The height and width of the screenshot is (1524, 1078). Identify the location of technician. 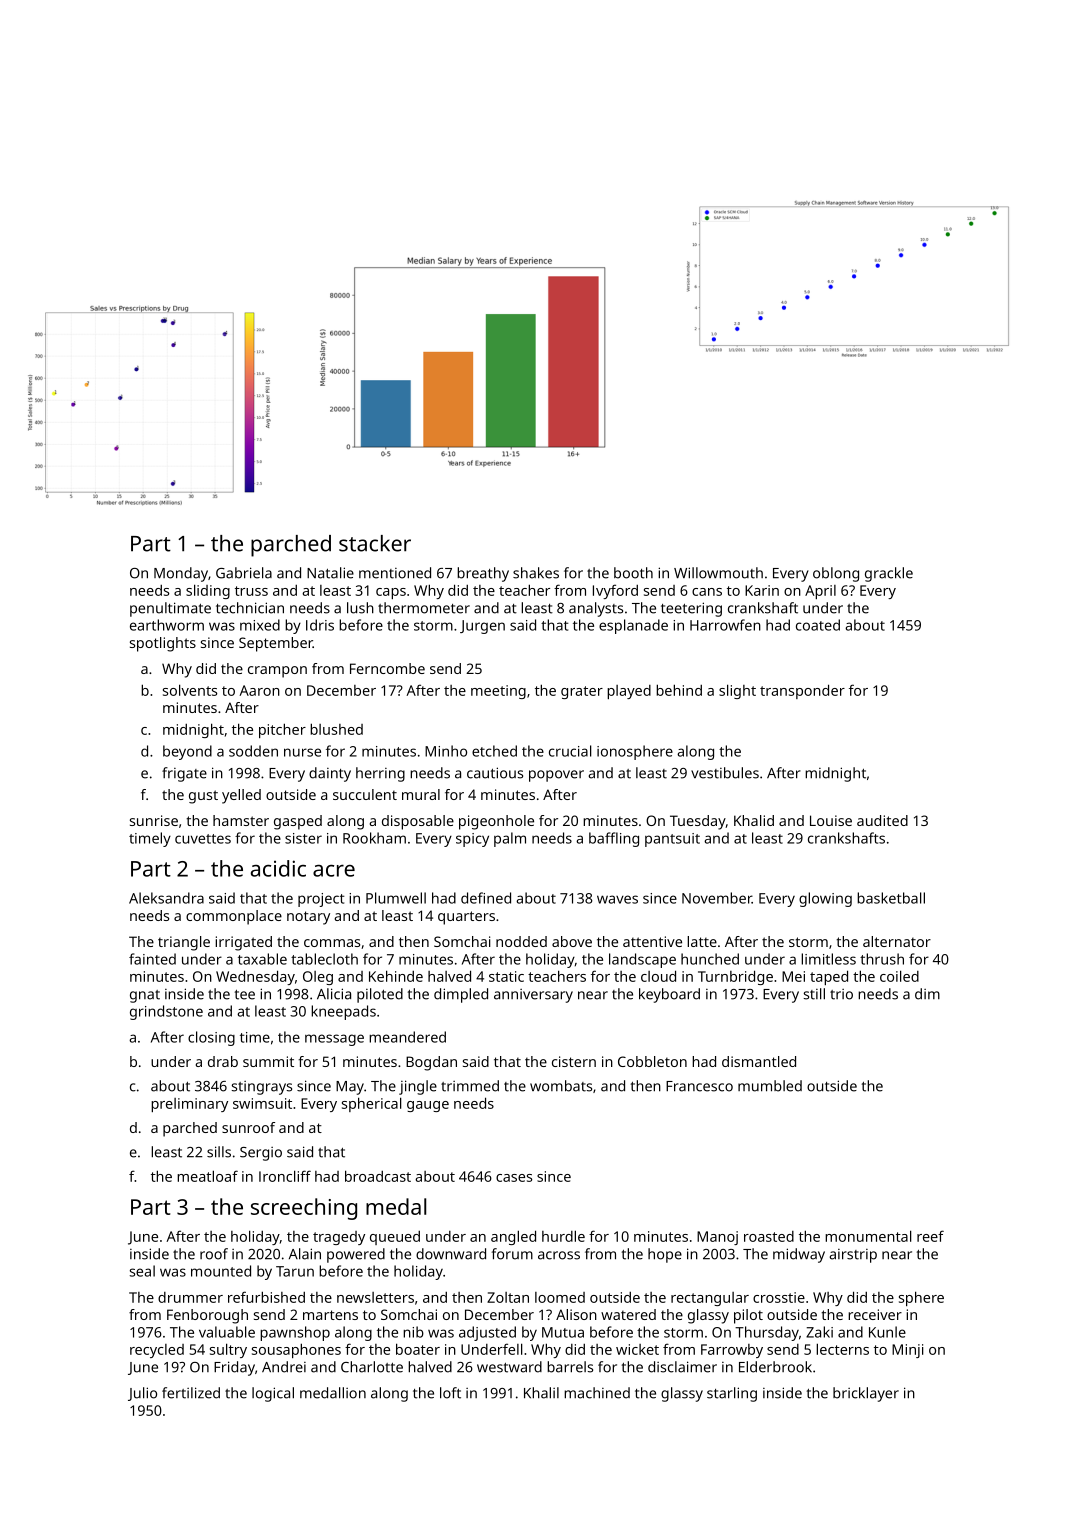
(250, 608).
